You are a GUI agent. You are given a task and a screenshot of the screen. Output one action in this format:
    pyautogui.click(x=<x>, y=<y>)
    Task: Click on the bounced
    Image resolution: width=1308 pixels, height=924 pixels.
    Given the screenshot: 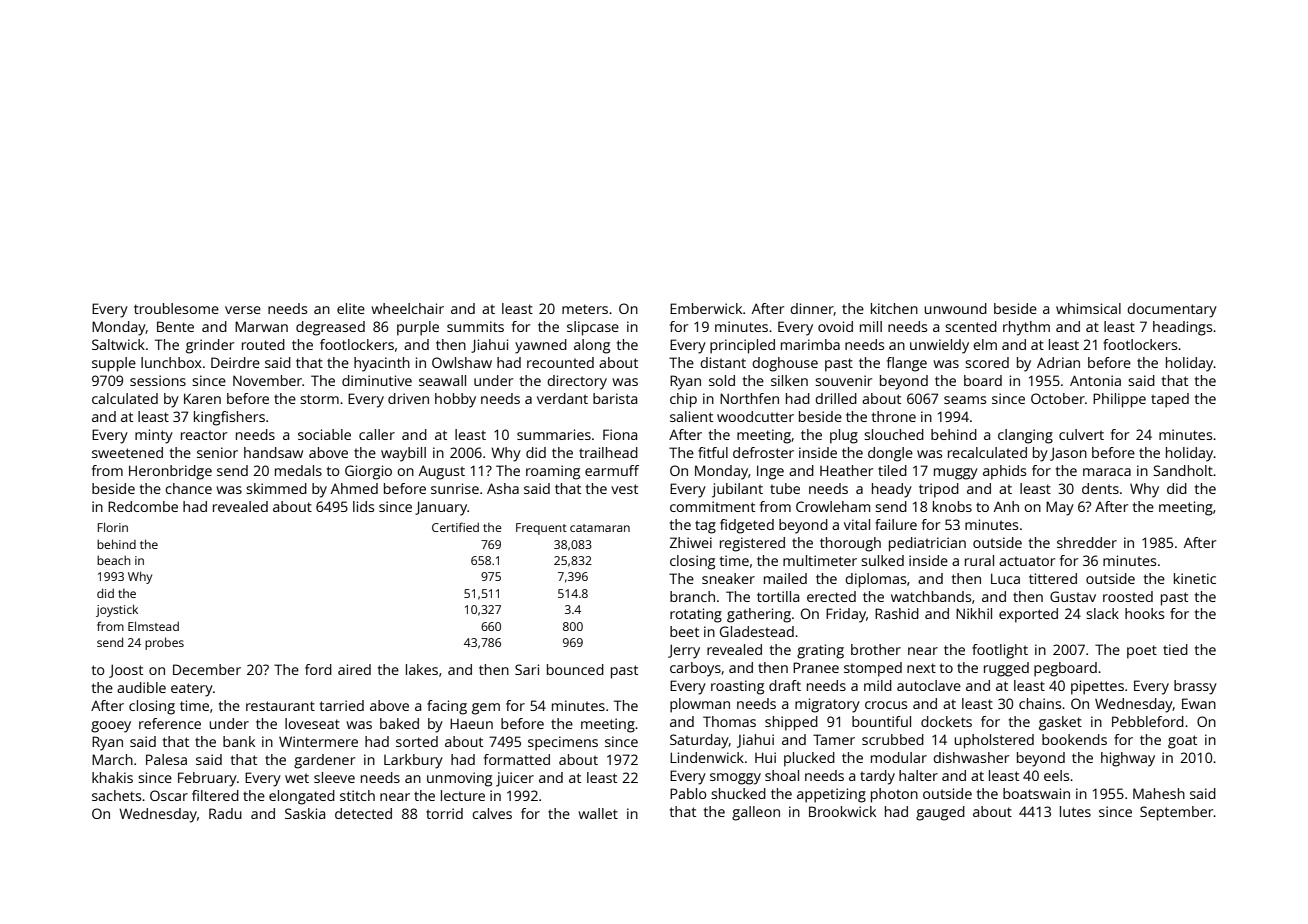 What is the action you would take?
    pyautogui.click(x=575, y=669)
